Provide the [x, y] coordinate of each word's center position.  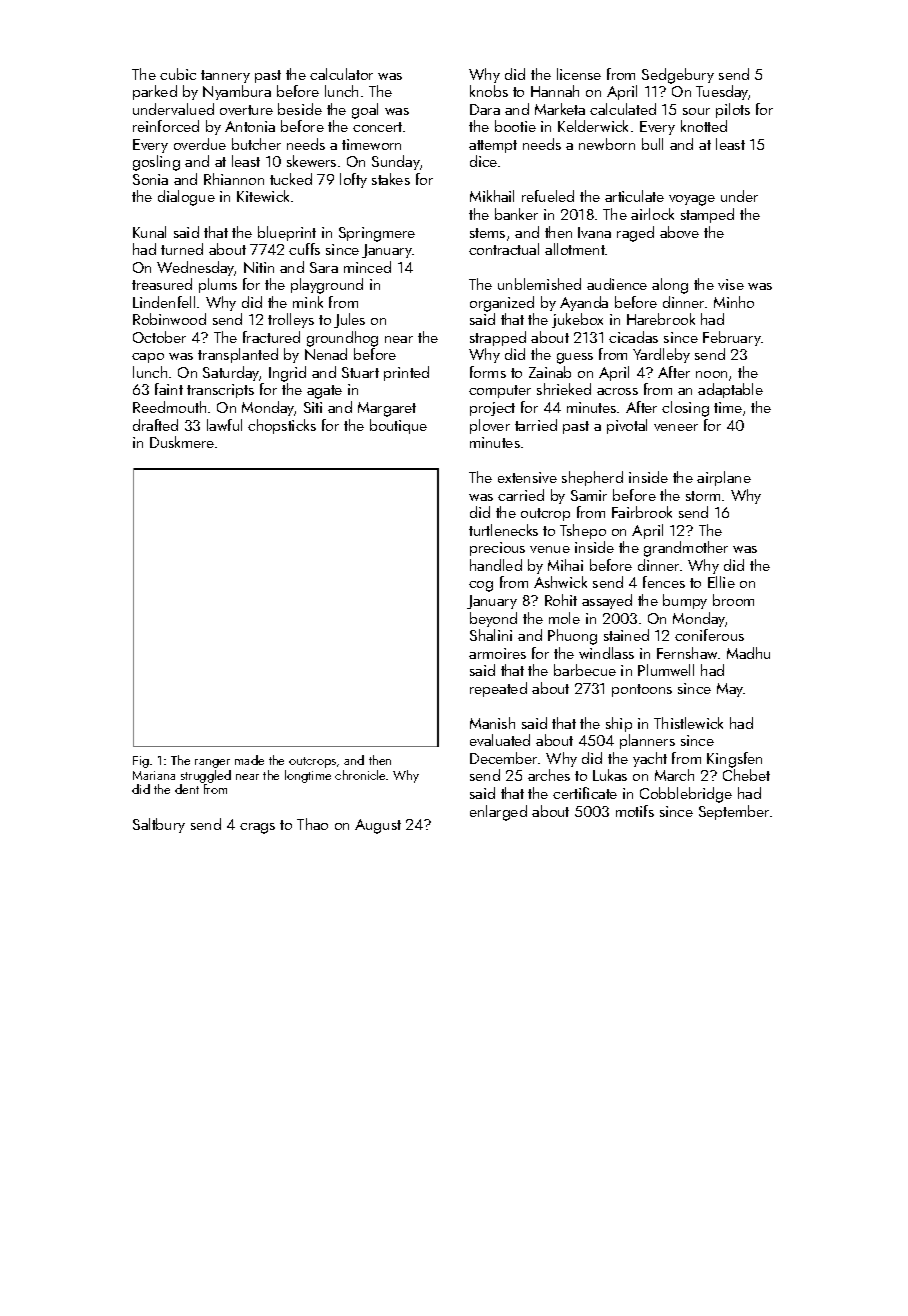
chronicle [361, 775]
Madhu [748, 653]
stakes [391, 179]
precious [497, 549]
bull [652, 144]
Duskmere [182, 442]
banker [516, 214]
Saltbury [159, 825]
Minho [734, 302]
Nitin [259, 267]
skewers [311, 161]
